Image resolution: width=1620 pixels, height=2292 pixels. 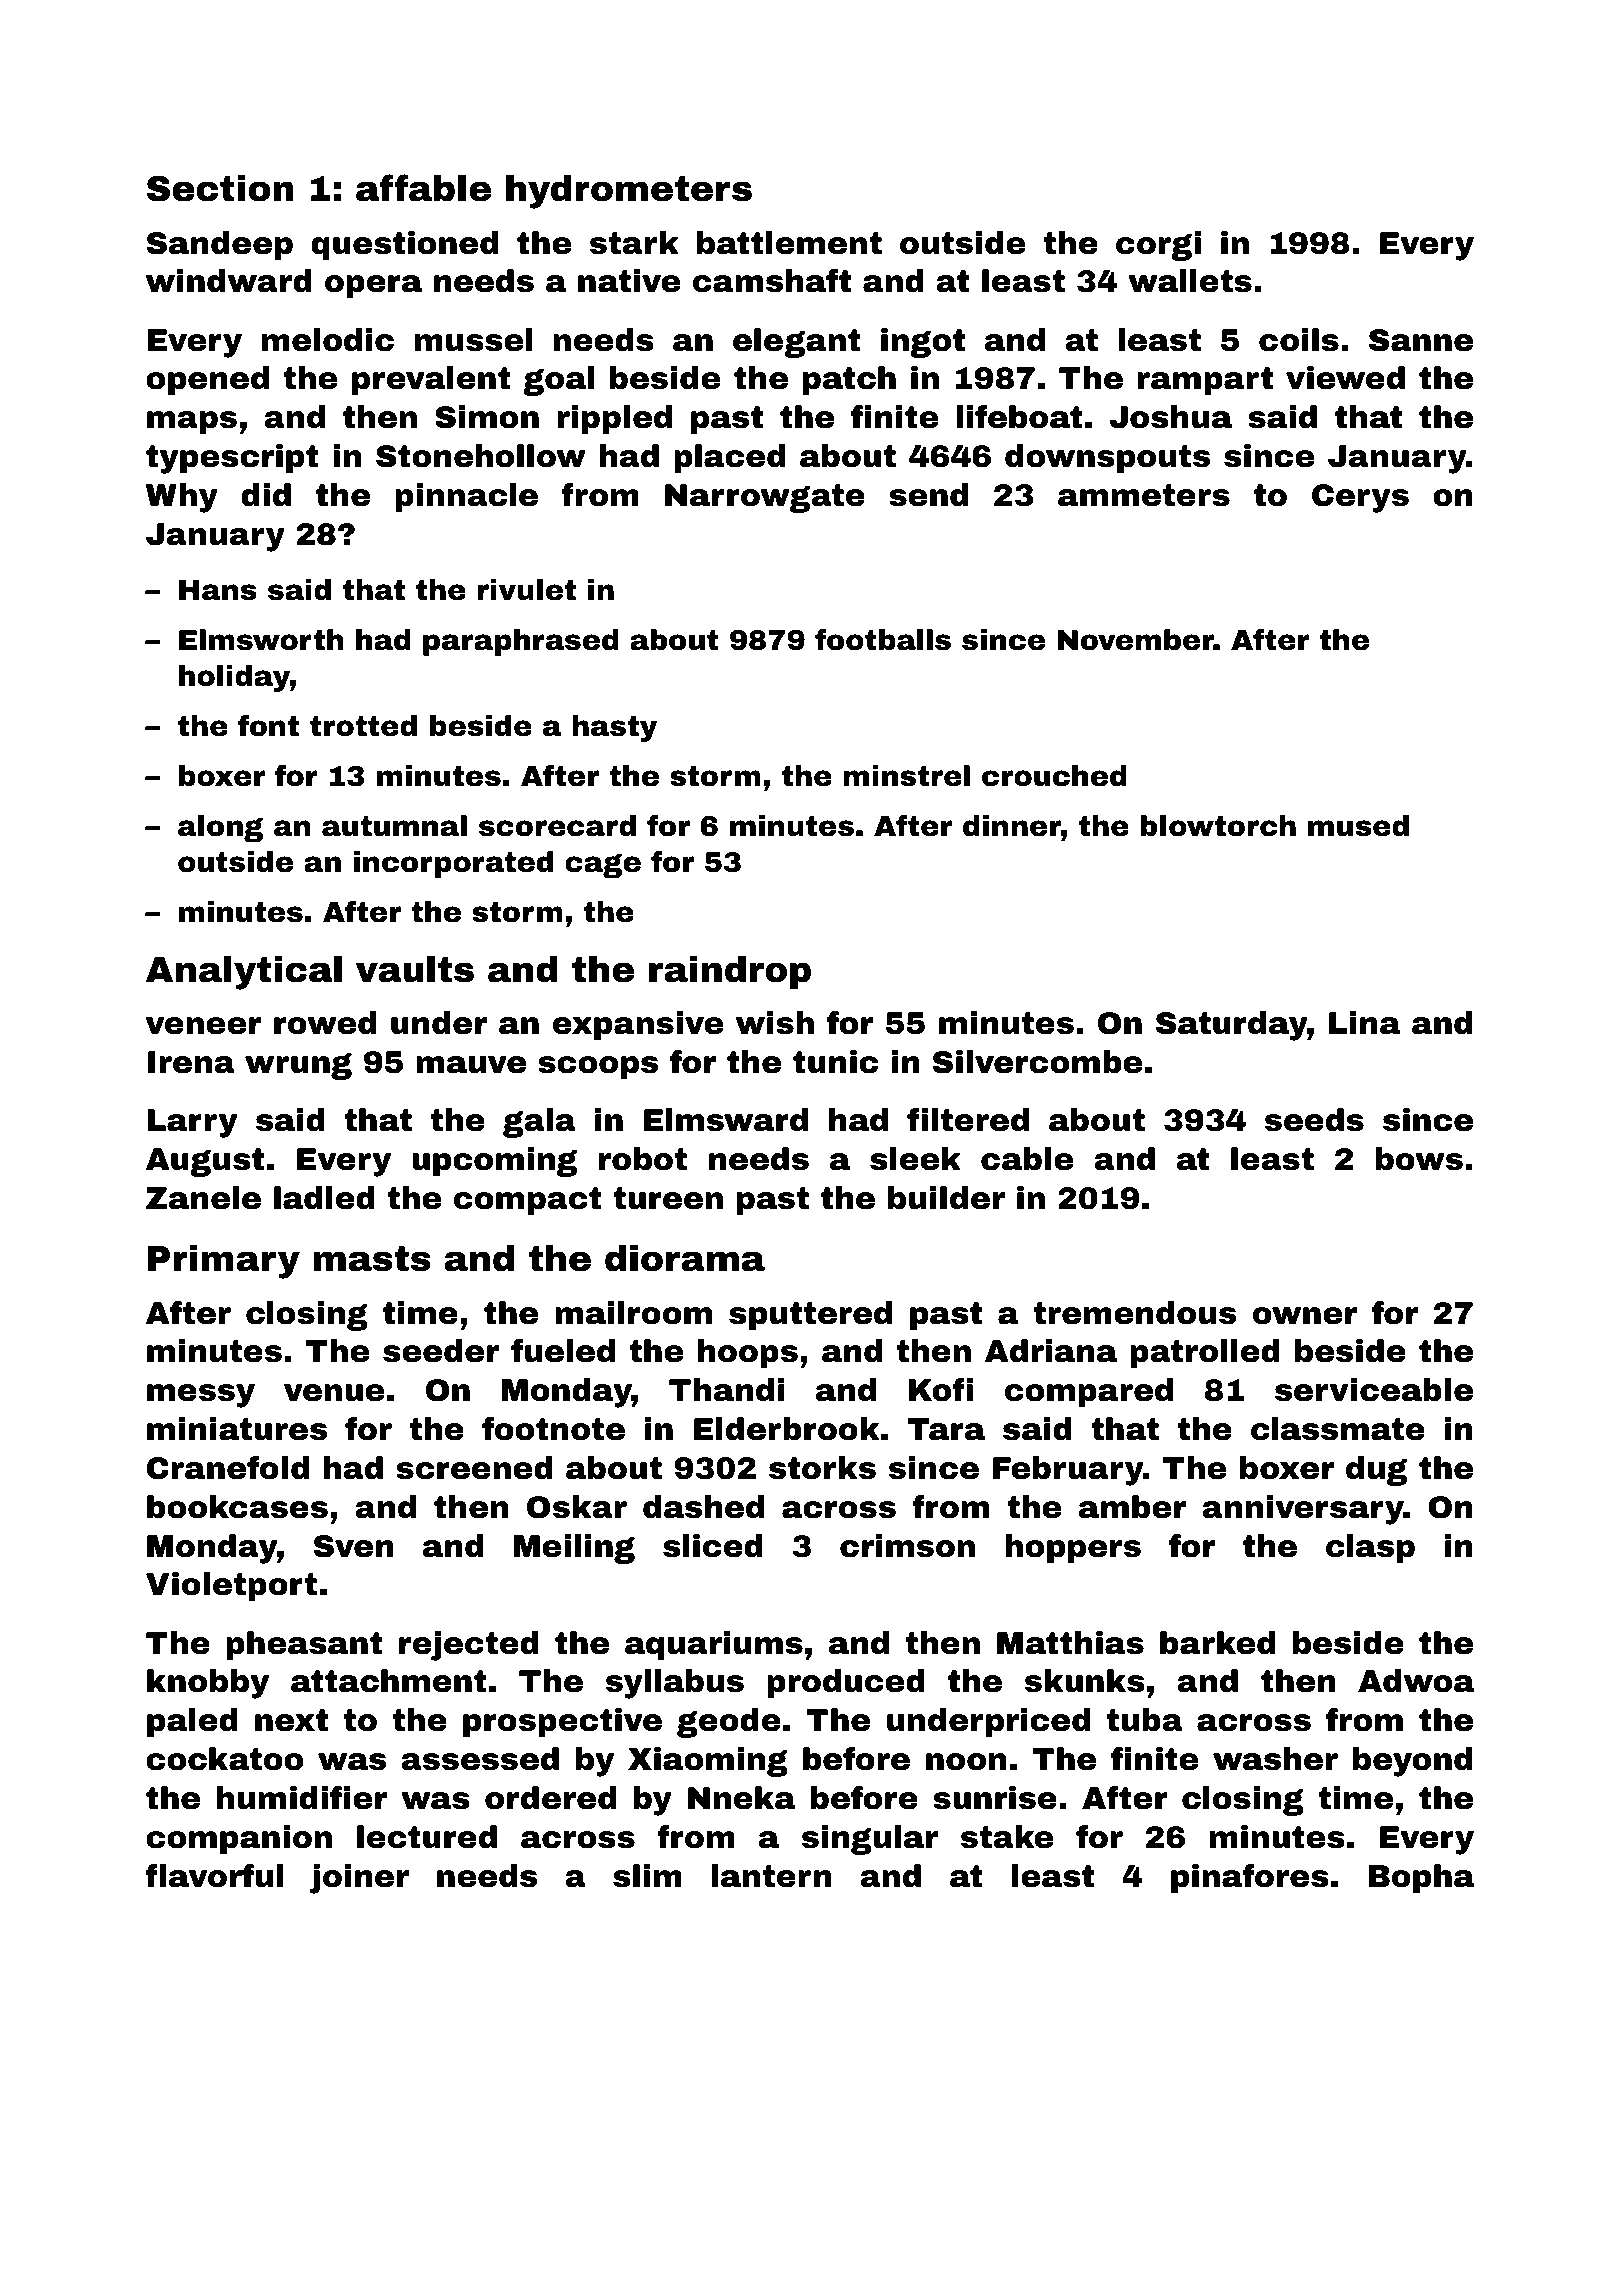 What do you see at coordinates (1158, 246) in the image?
I see `corgi` at bounding box center [1158, 246].
